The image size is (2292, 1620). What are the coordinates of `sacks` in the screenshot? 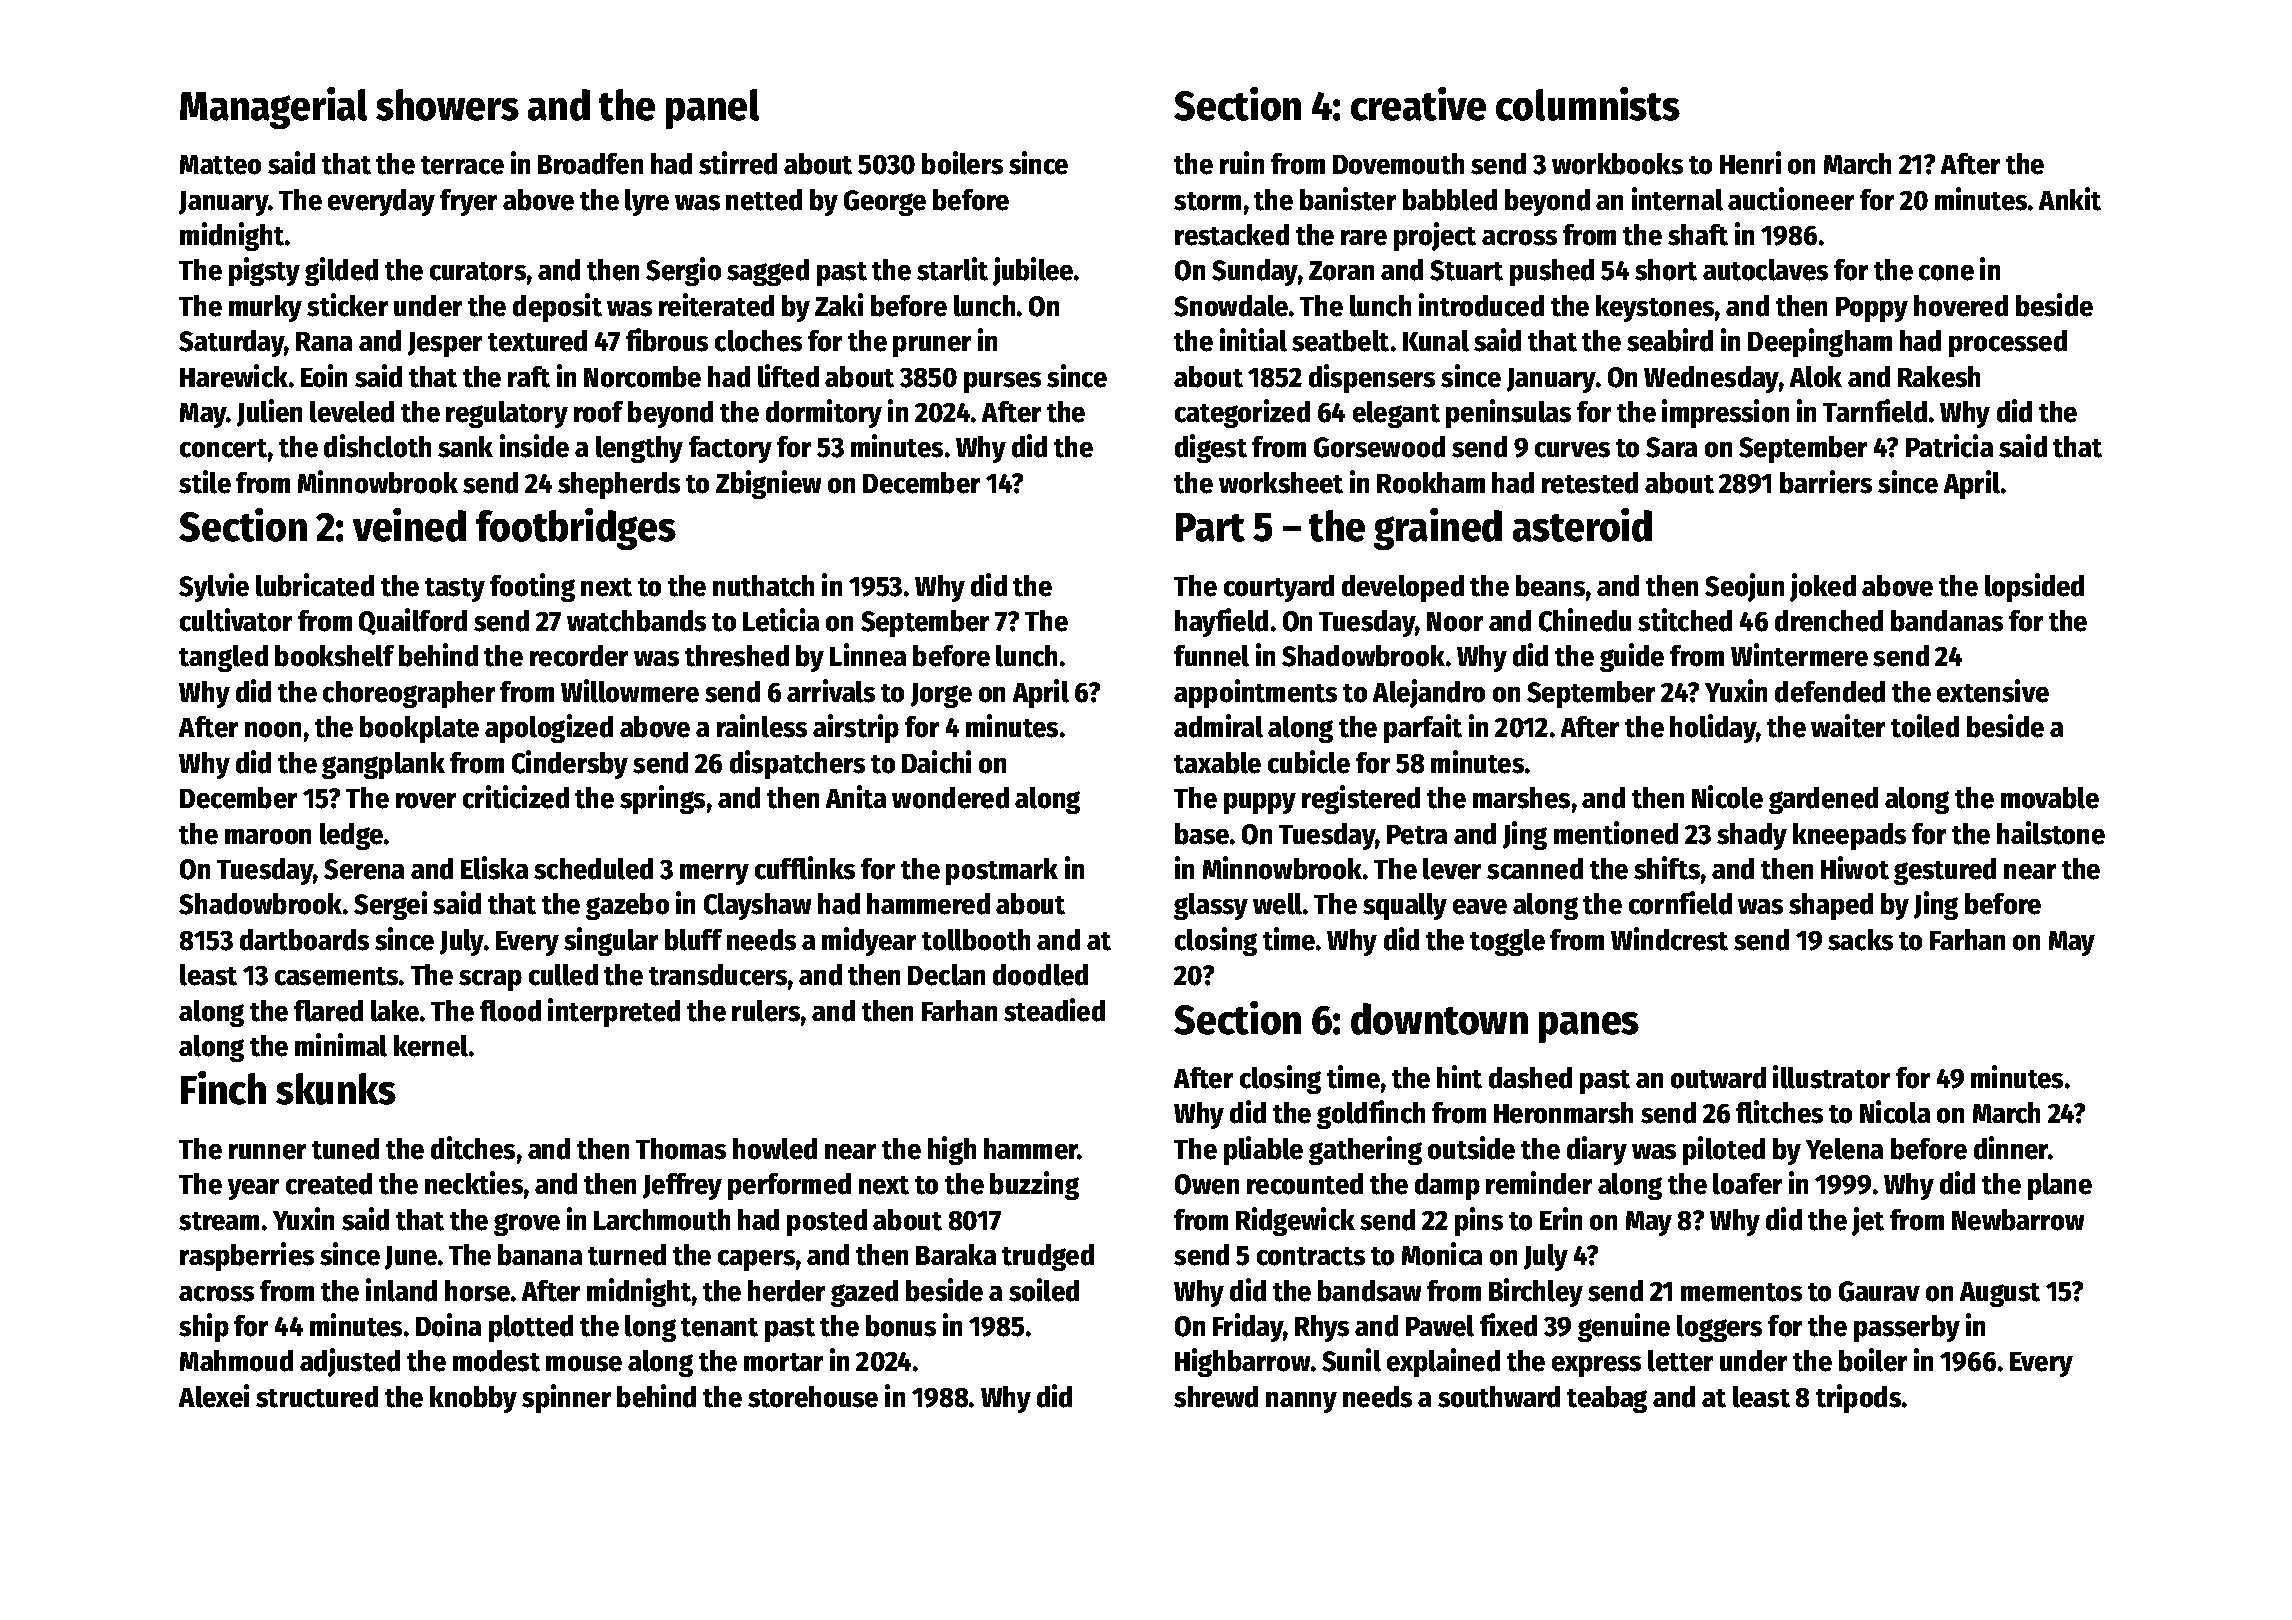 It's located at (1860, 940).
